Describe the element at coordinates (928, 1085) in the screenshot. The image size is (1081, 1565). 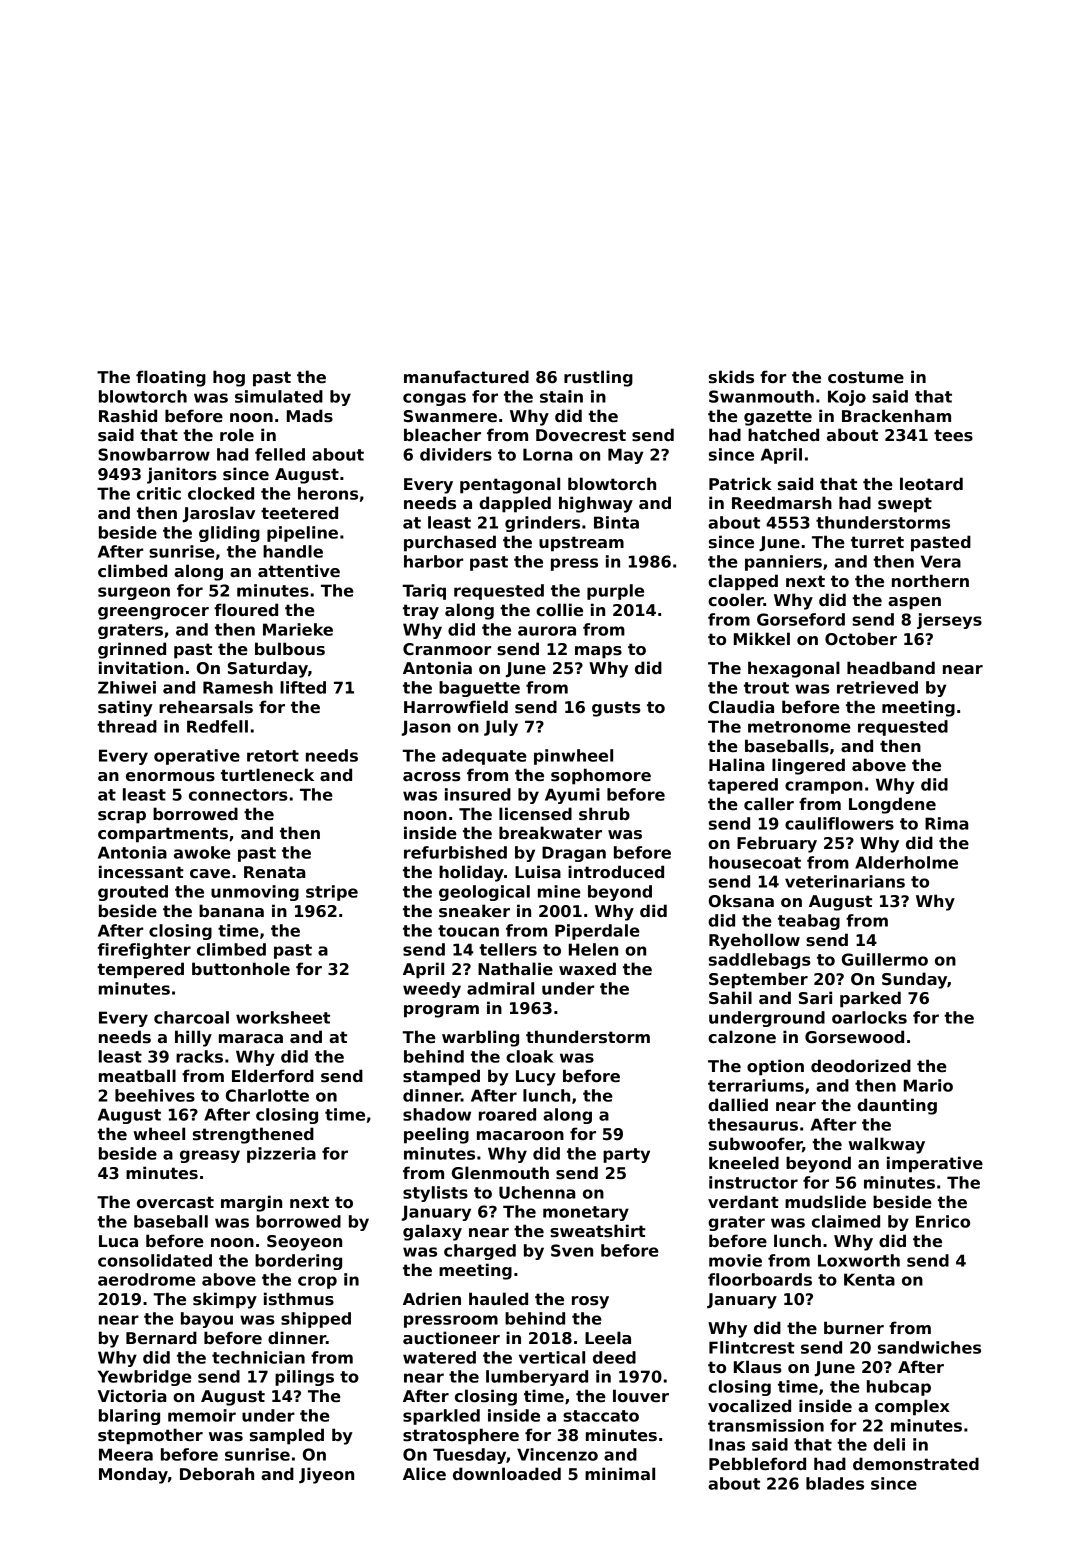
I see `Mario` at that location.
